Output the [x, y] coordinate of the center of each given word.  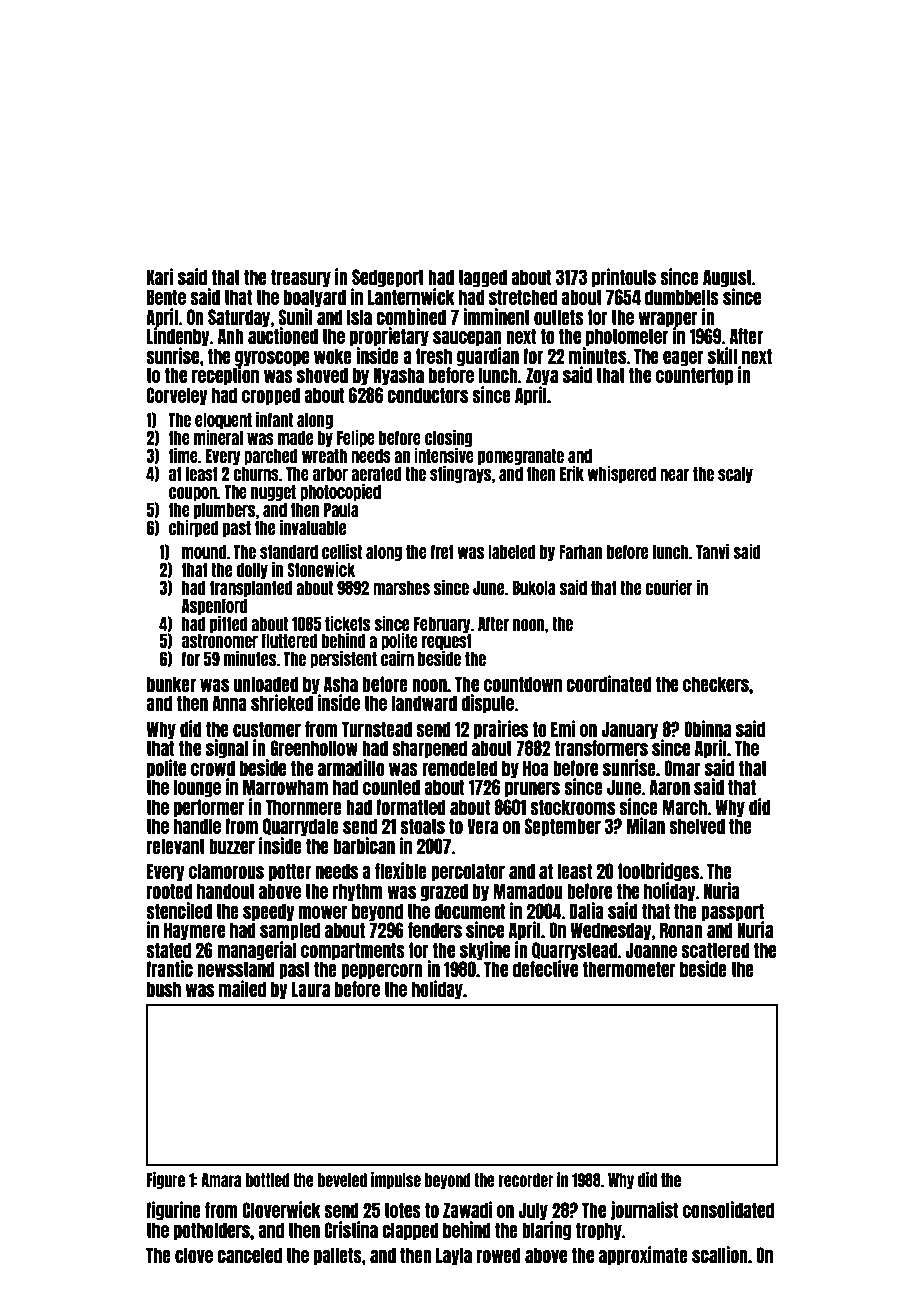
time [183, 455]
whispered [621, 474]
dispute [488, 703]
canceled [249, 1255]
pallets [338, 1256]
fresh [434, 356]
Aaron [669, 787]
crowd [213, 768]
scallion [720, 1254]
